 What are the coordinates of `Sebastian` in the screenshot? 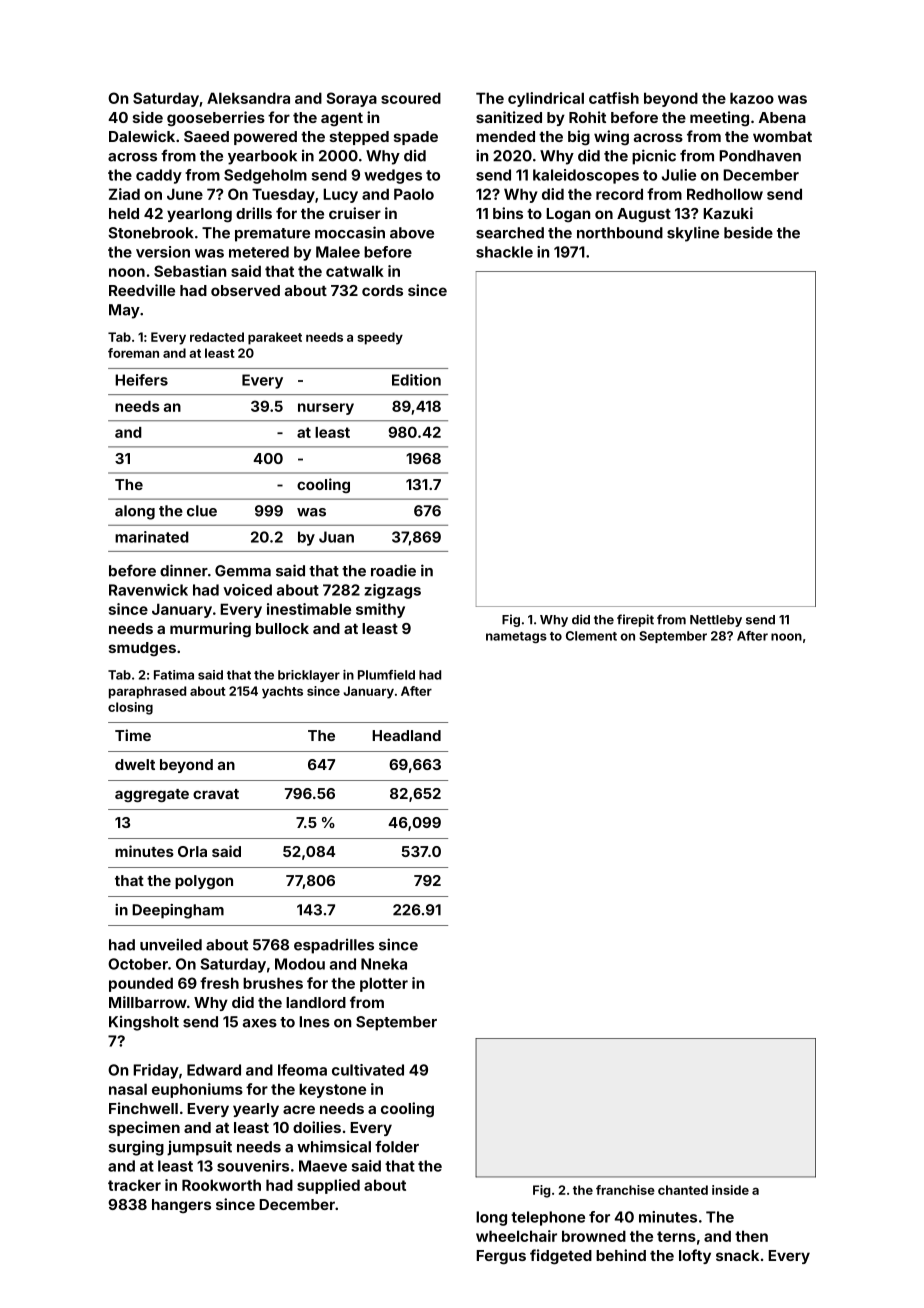 It's located at (190, 271).
